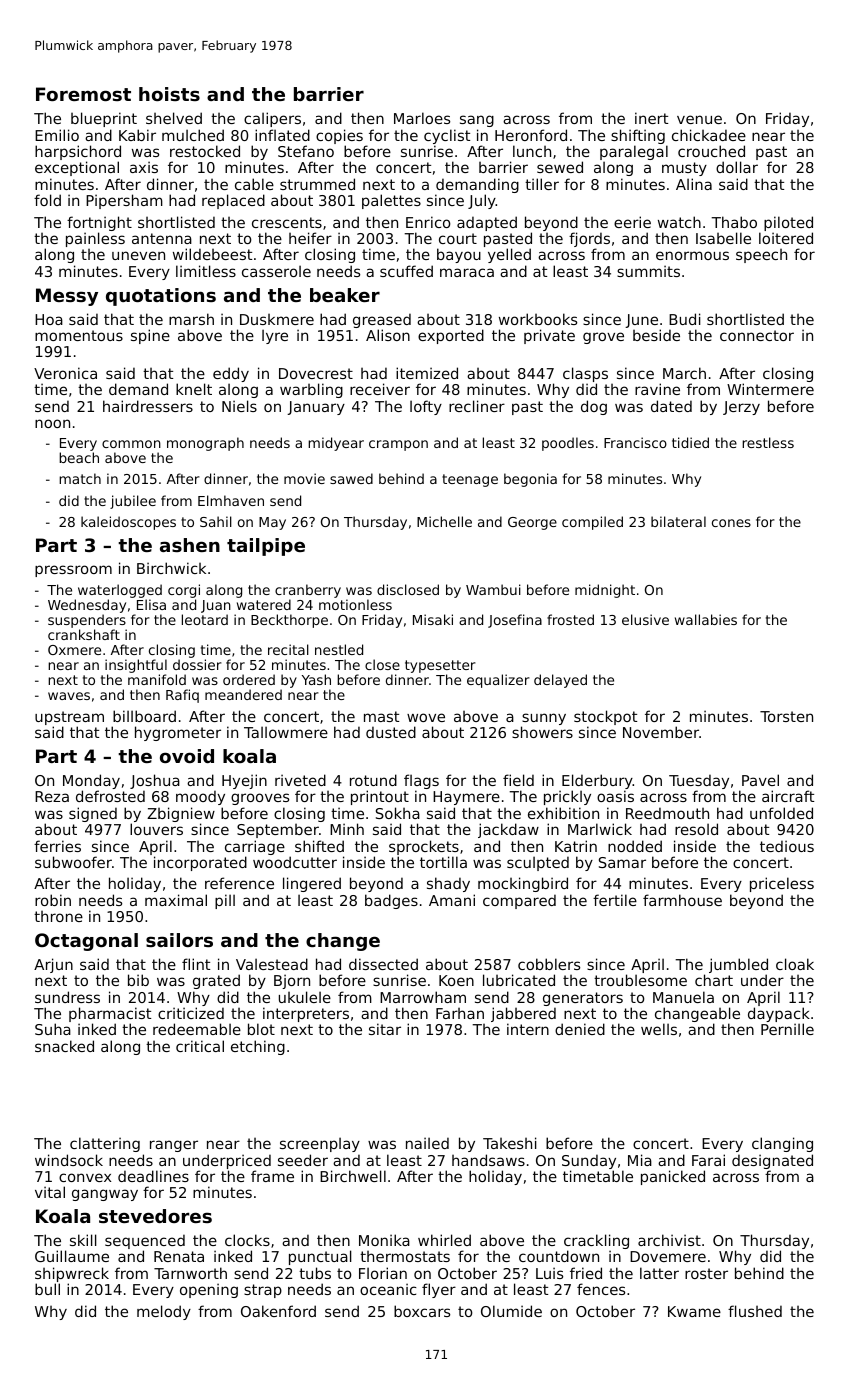 This document has height=1400, width=849. What do you see at coordinates (83, 94) in the document?
I see `Foremost` at bounding box center [83, 94].
